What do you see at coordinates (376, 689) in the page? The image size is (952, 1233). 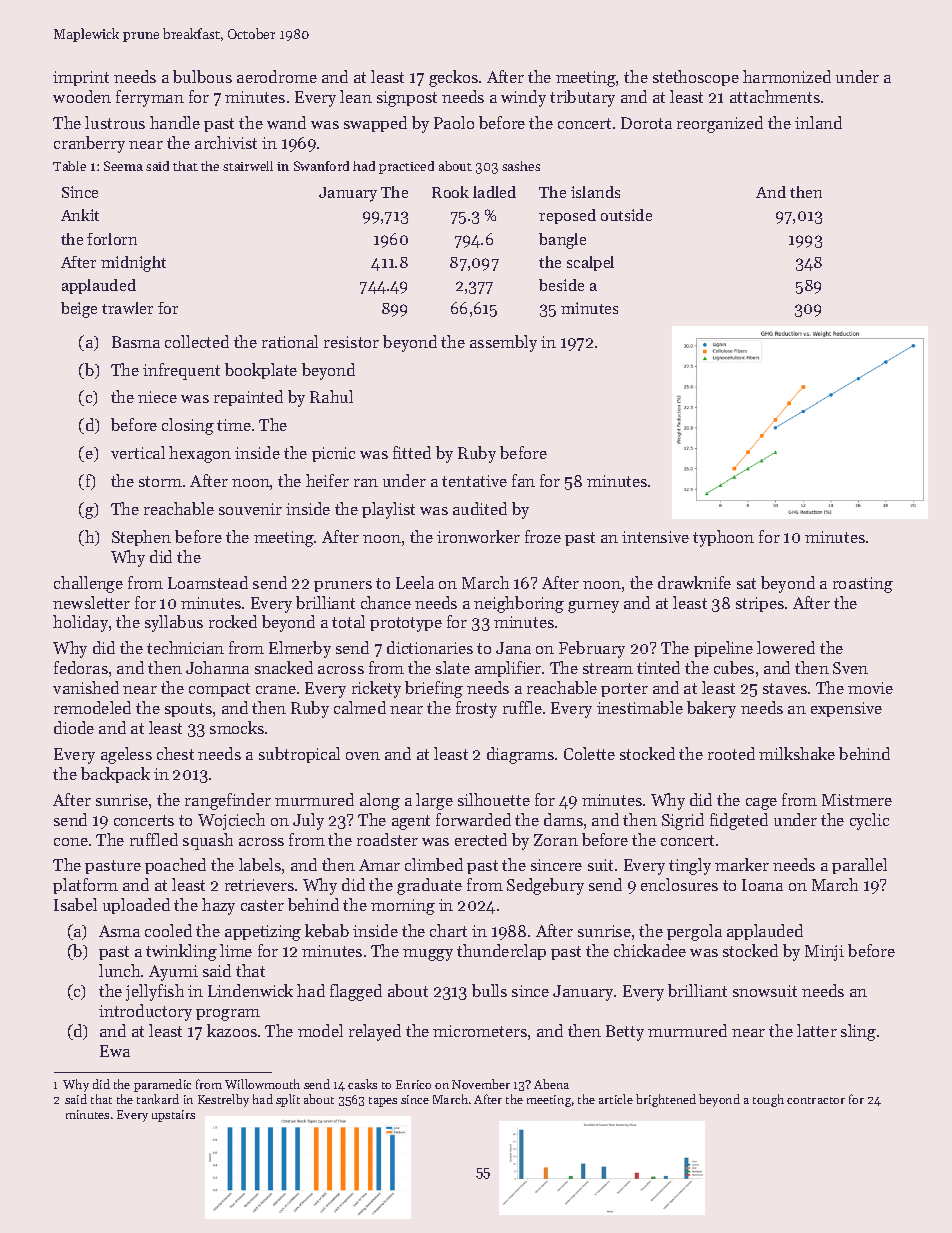 I see `rickety` at bounding box center [376, 689].
